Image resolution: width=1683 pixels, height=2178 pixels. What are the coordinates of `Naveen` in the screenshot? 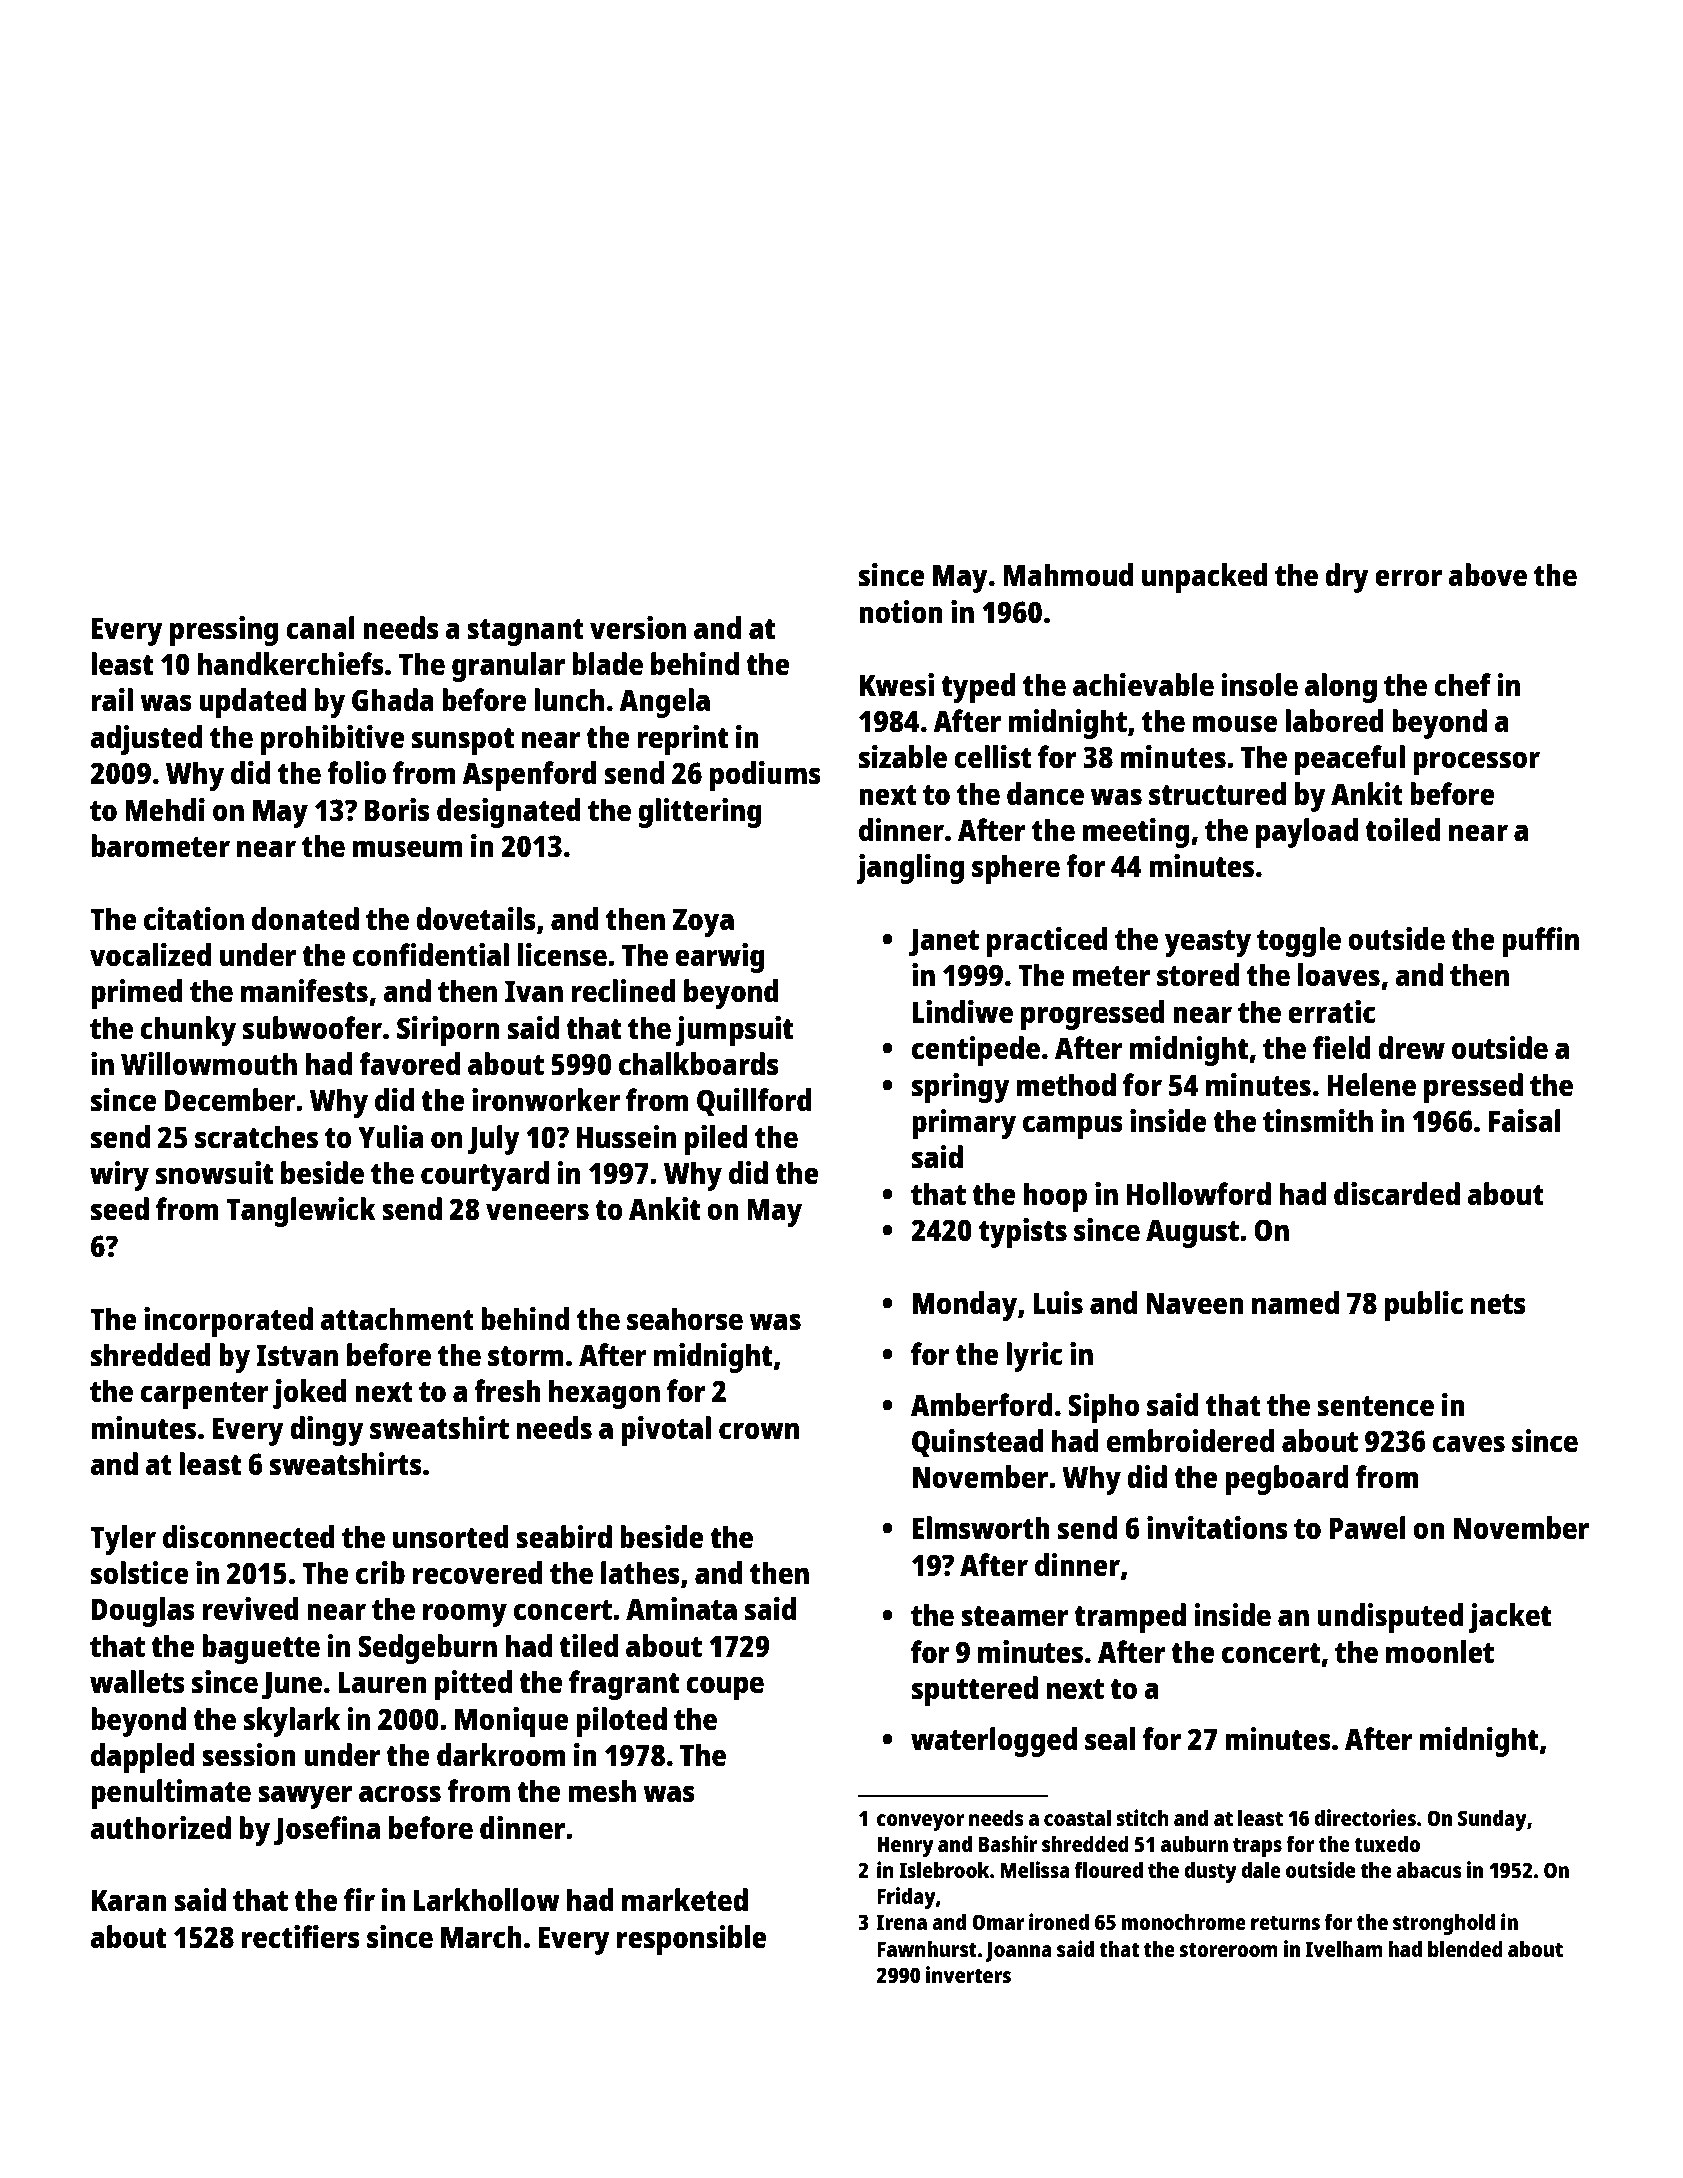 It's located at (1195, 1303).
